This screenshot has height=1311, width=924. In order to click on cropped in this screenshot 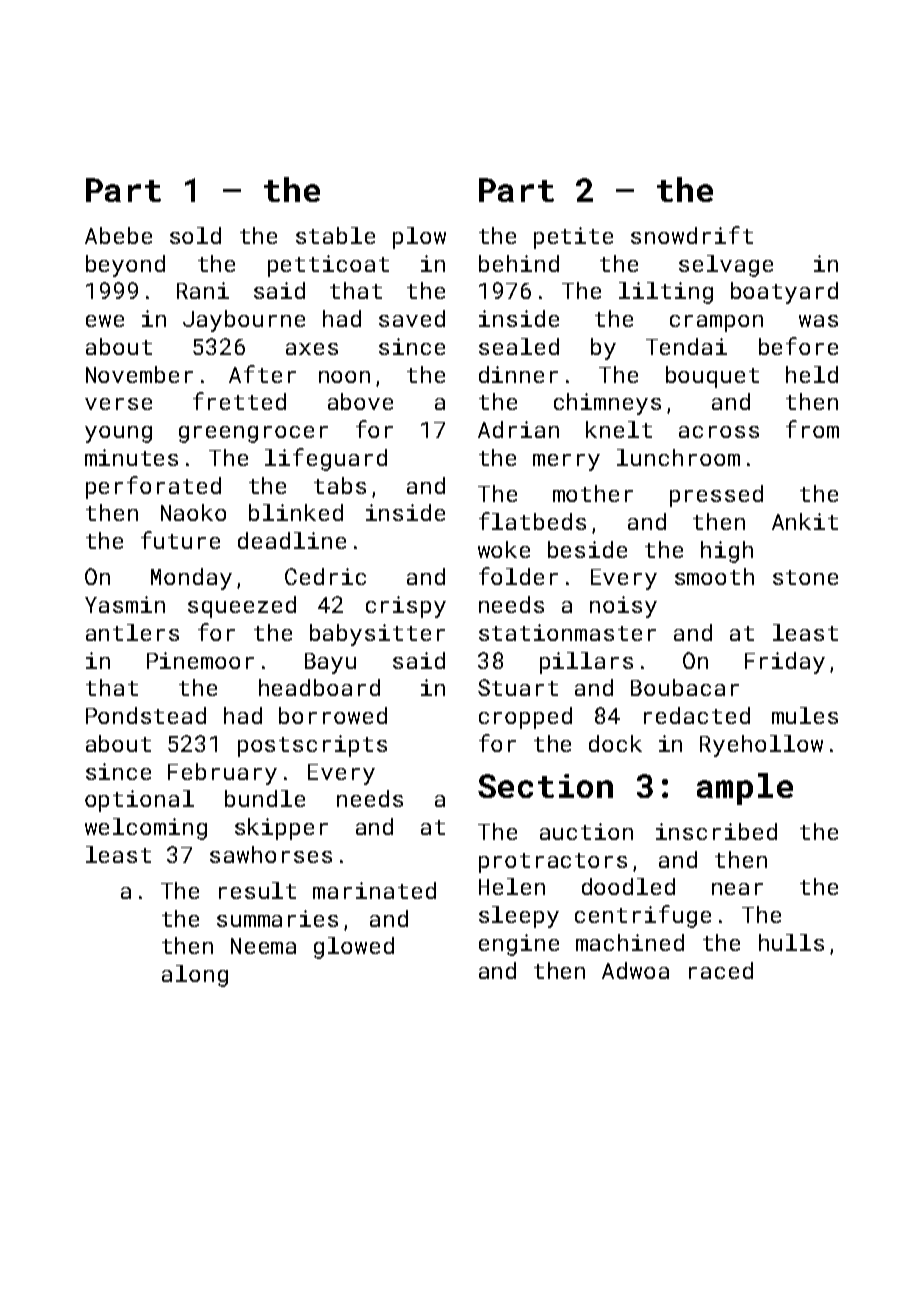, I will do `click(525, 718)`.
